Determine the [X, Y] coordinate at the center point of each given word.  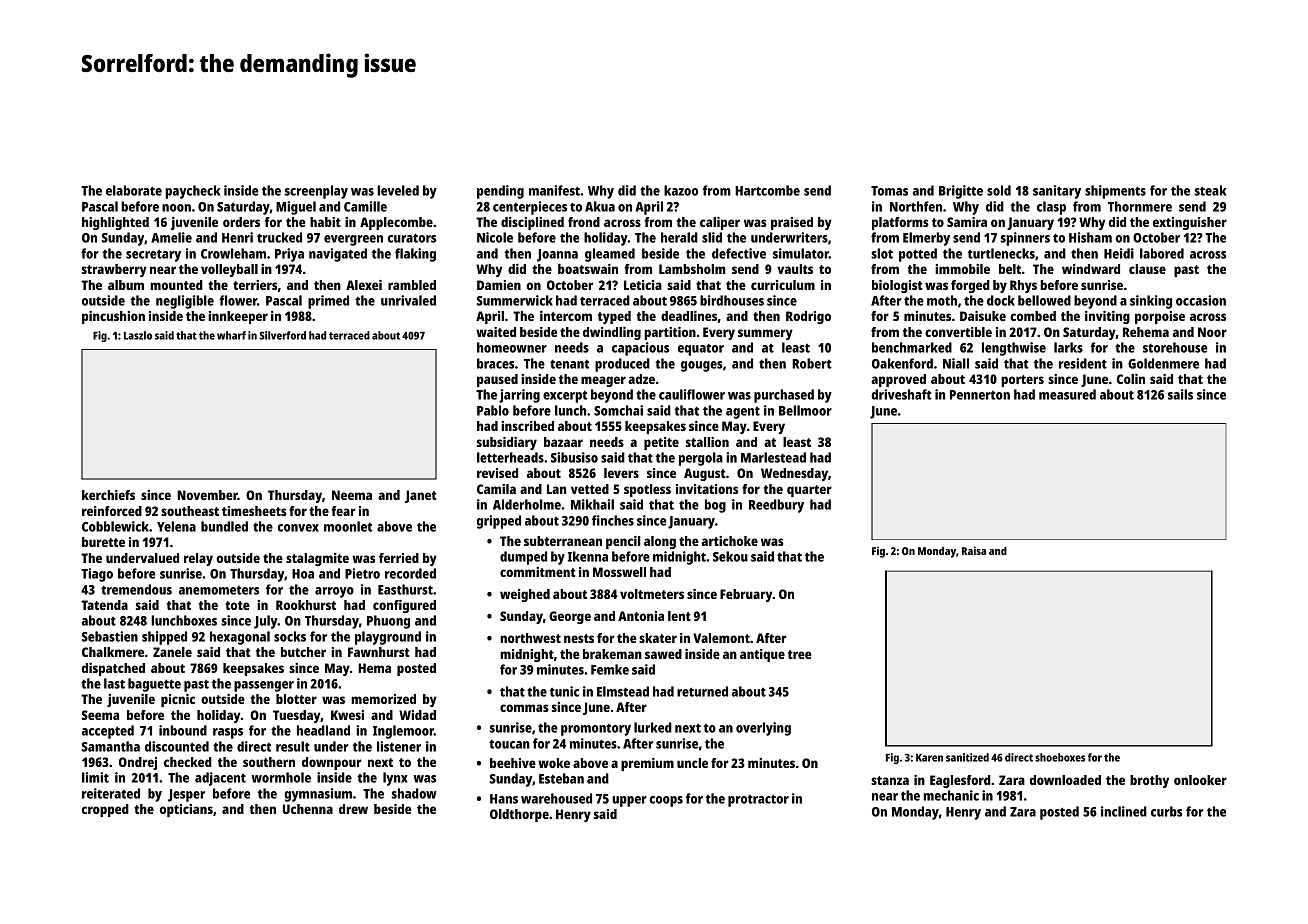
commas [524, 708]
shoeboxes [1060, 757]
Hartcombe [767, 190]
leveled [398, 190]
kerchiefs [108, 495]
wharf [231, 335]
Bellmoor [805, 410]
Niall [956, 363]
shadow [414, 793]
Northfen [916, 206]
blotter [296, 699]
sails [1180, 394]
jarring [519, 396]
